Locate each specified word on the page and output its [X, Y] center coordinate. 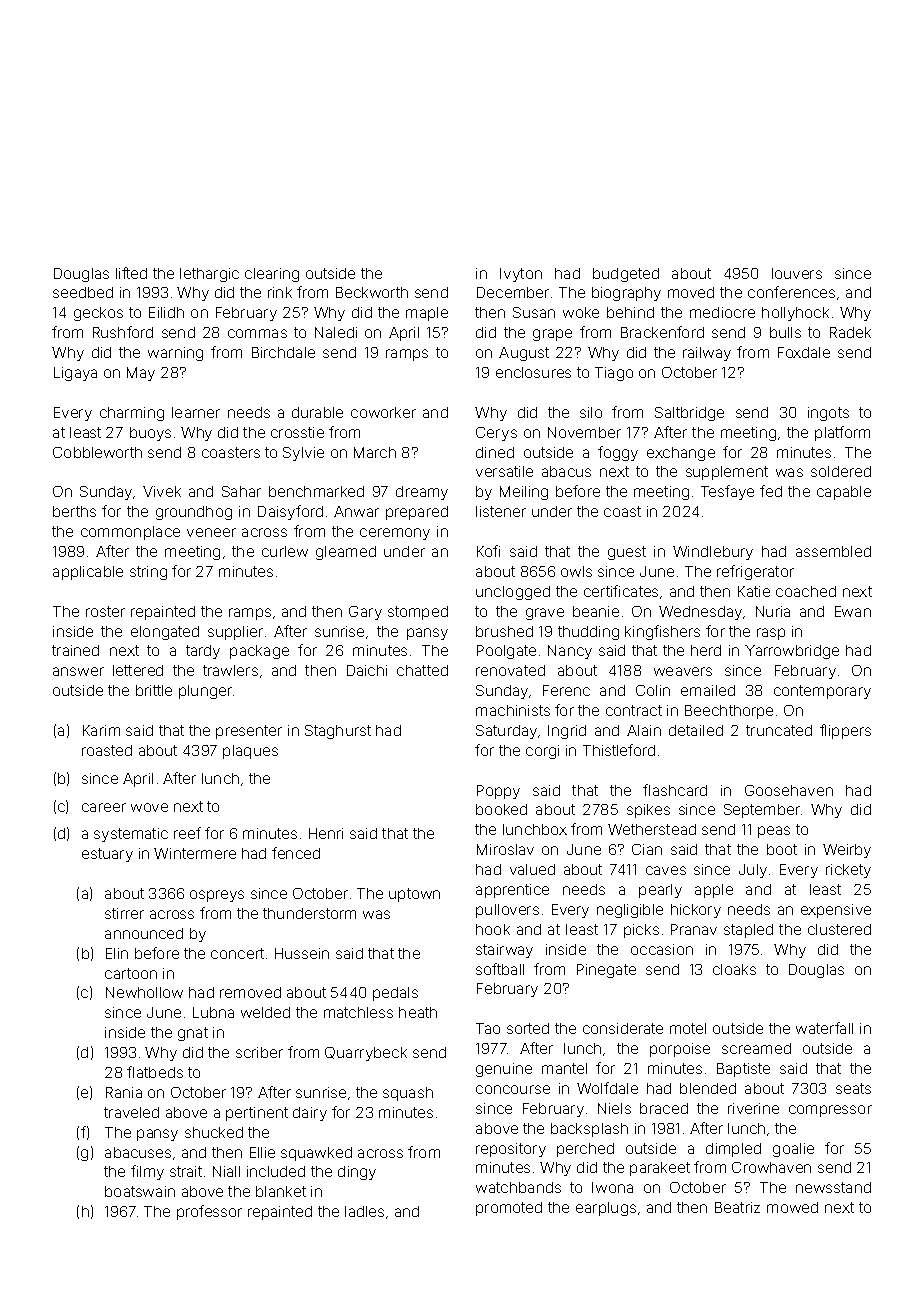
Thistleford [619, 750]
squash [408, 1094]
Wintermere [195, 853]
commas [257, 333]
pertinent [257, 1114]
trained [75, 650]
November [584, 432]
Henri [326, 833]
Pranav [694, 929]
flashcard [675, 790]
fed [771, 491]
